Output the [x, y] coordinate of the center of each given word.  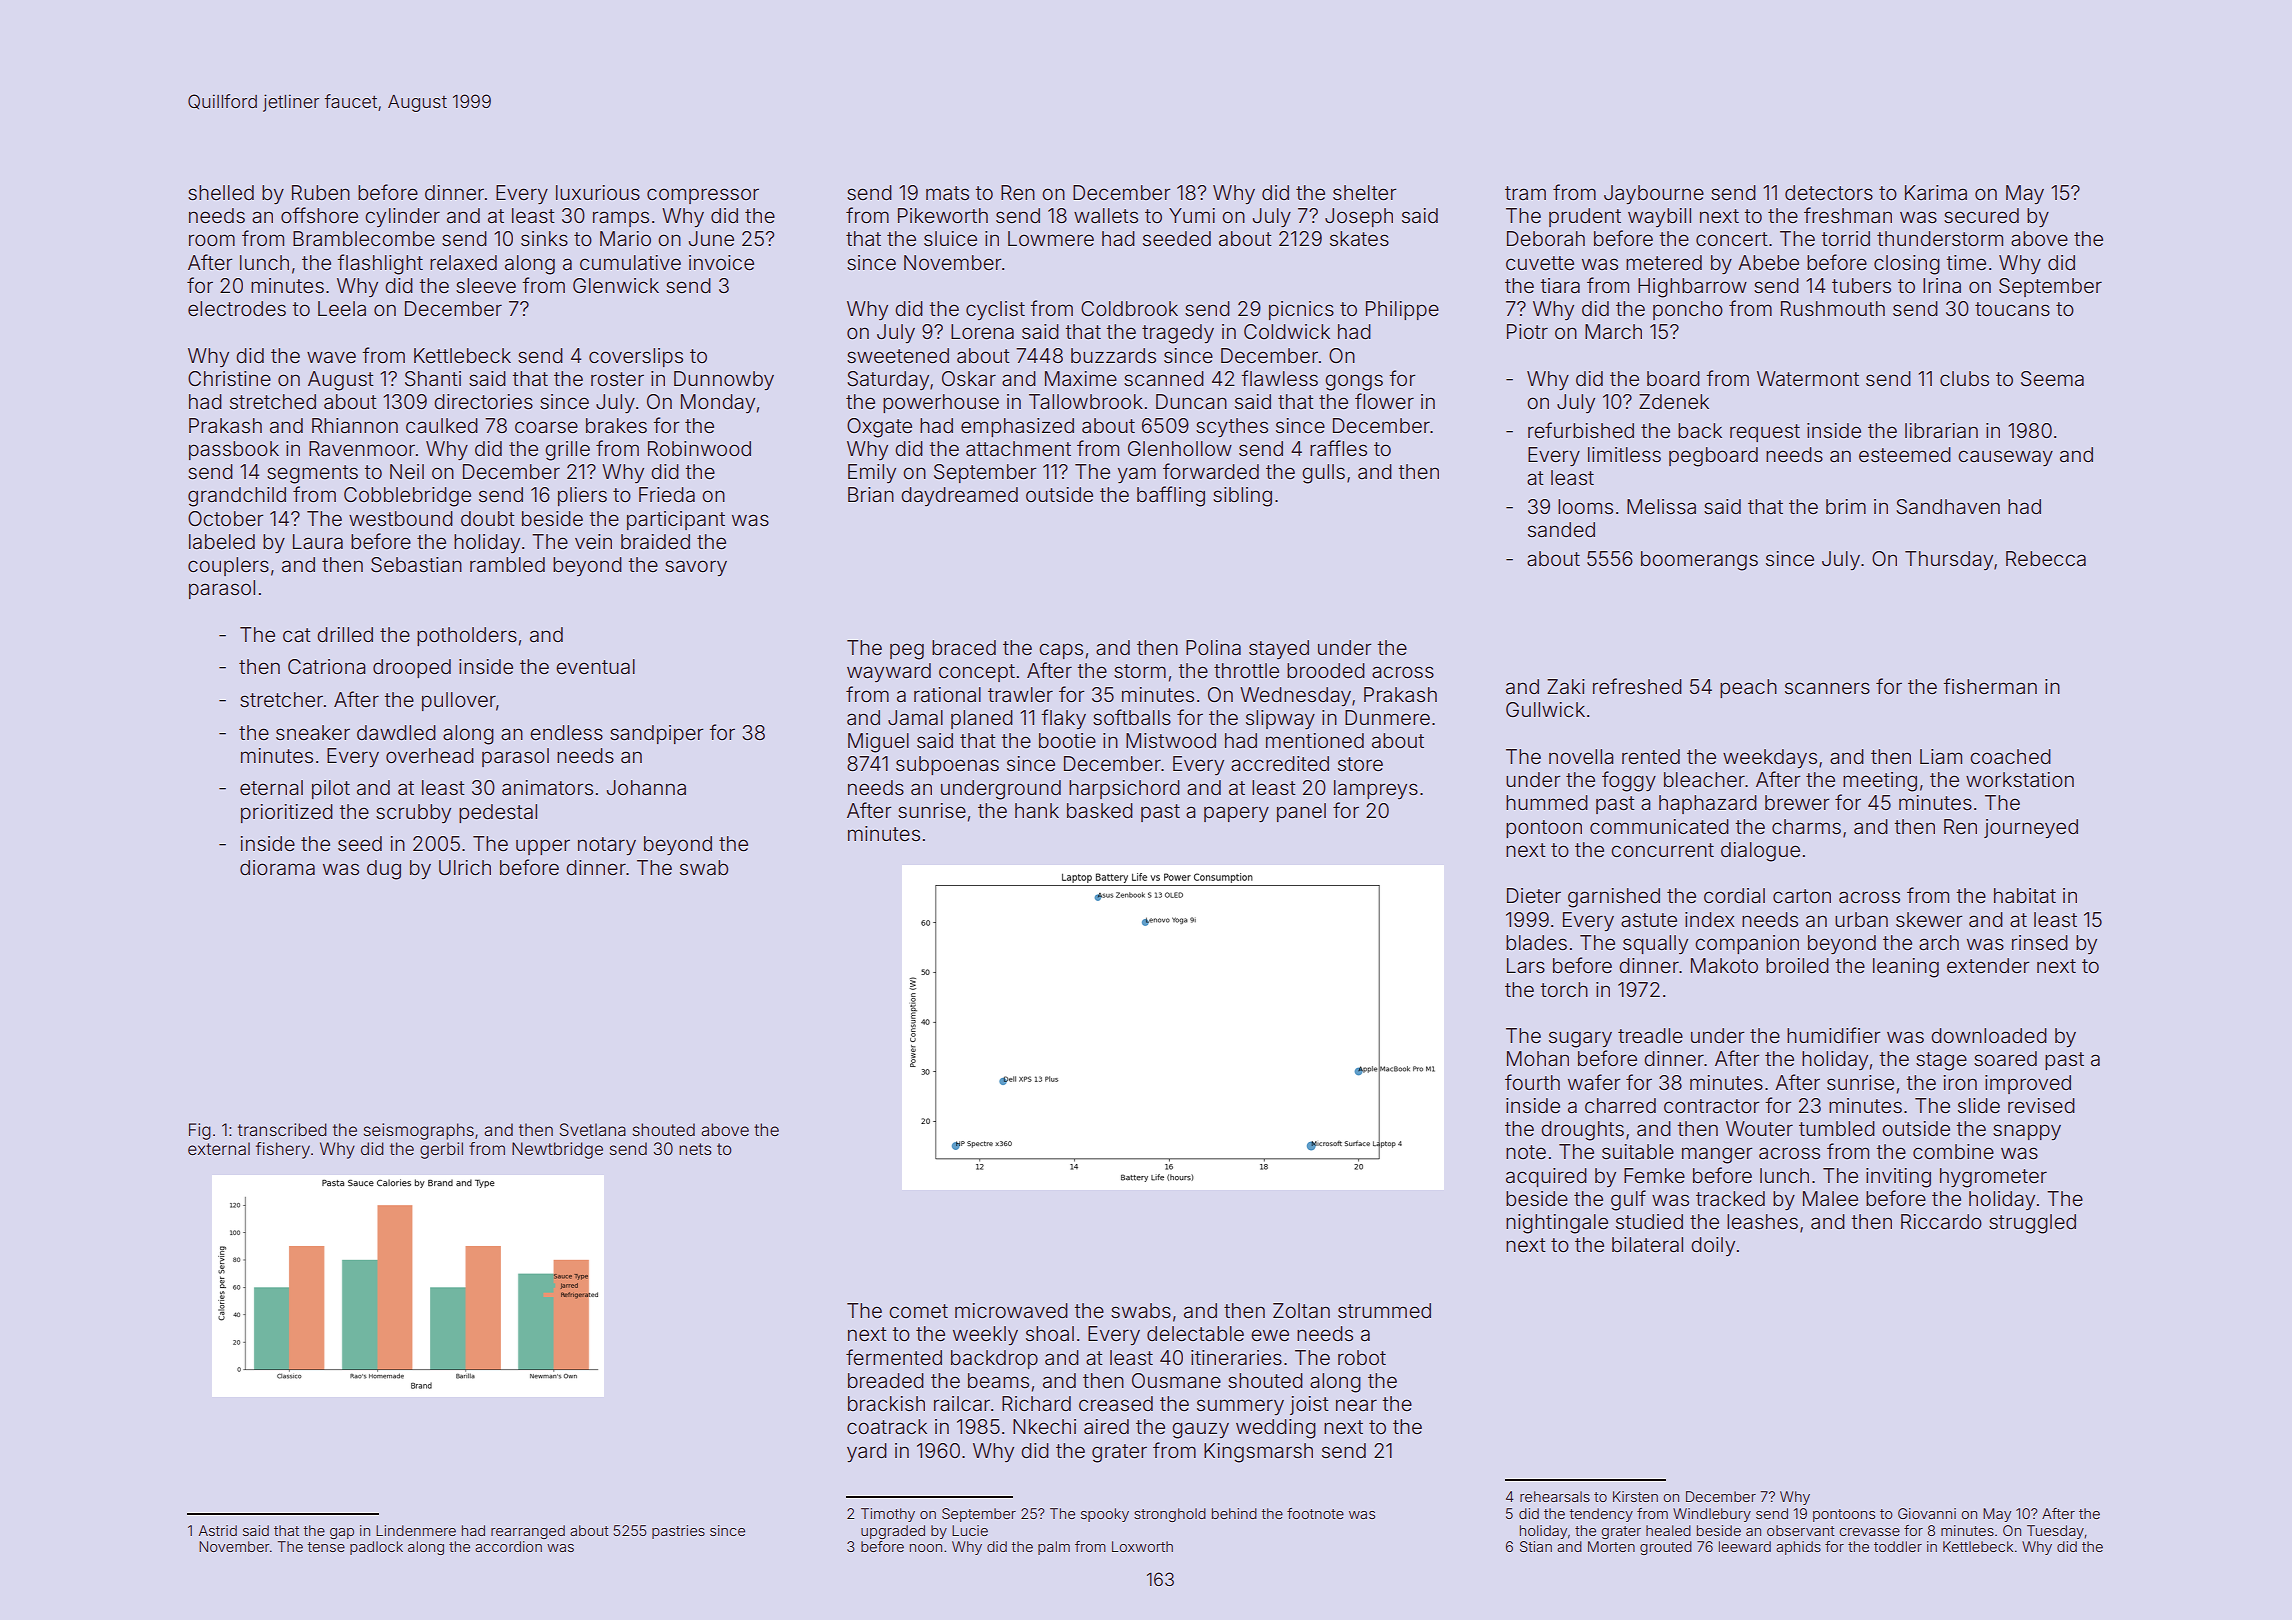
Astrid [218, 1530]
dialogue [1760, 852]
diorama [277, 868]
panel [1301, 812]
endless [566, 732]
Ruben [321, 192]
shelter [1364, 192]
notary [607, 846]
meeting [1880, 782]
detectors [1829, 192]
